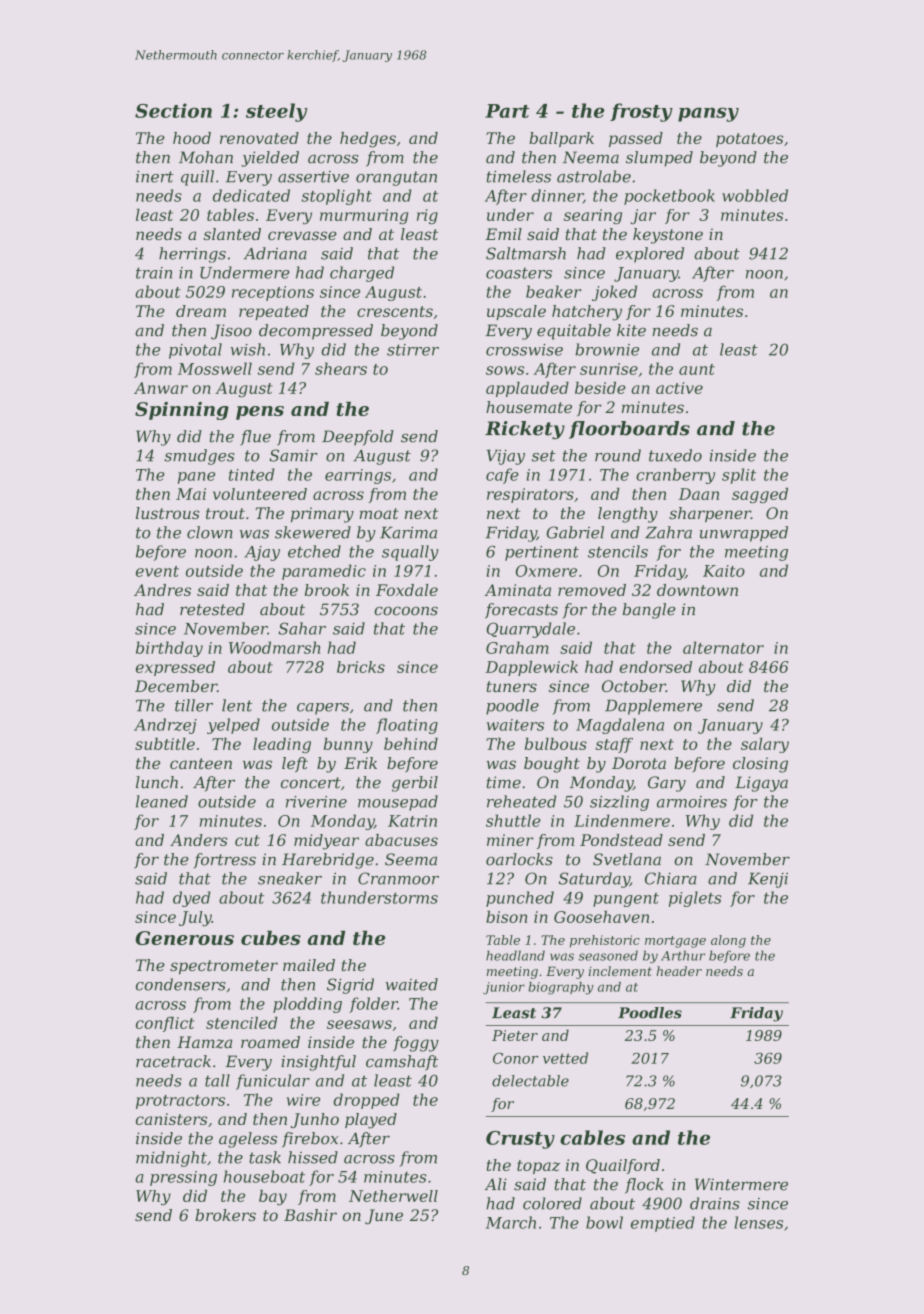 Image resolution: width=924 pixels, height=1314 pixels. What do you see at coordinates (416, 1044) in the screenshot?
I see `foggy` at bounding box center [416, 1044].
